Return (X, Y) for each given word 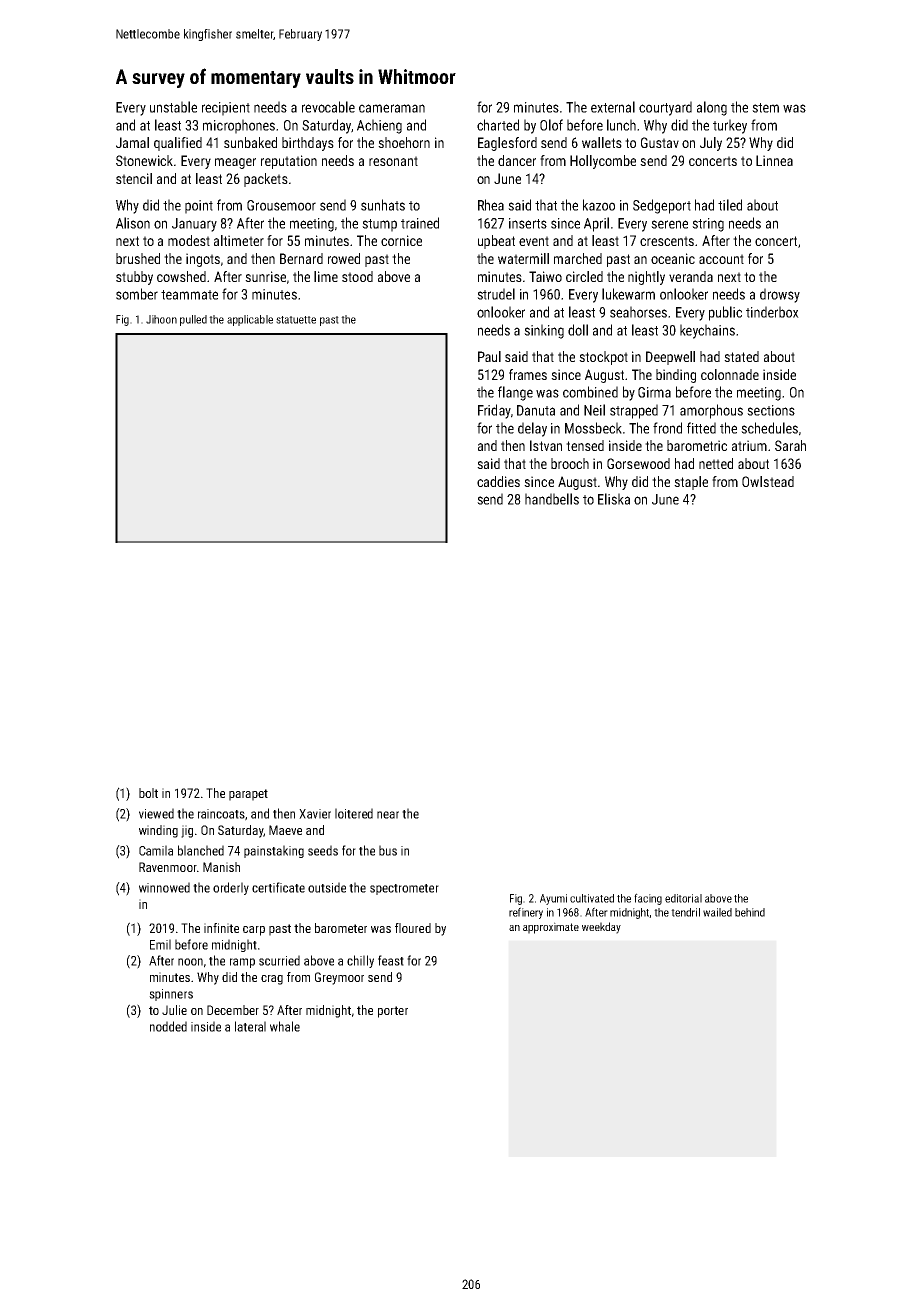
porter (393, 1012)
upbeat (496, 242)
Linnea (774, 160)
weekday (601, 928)
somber (137, 294)
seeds (323, 850)
